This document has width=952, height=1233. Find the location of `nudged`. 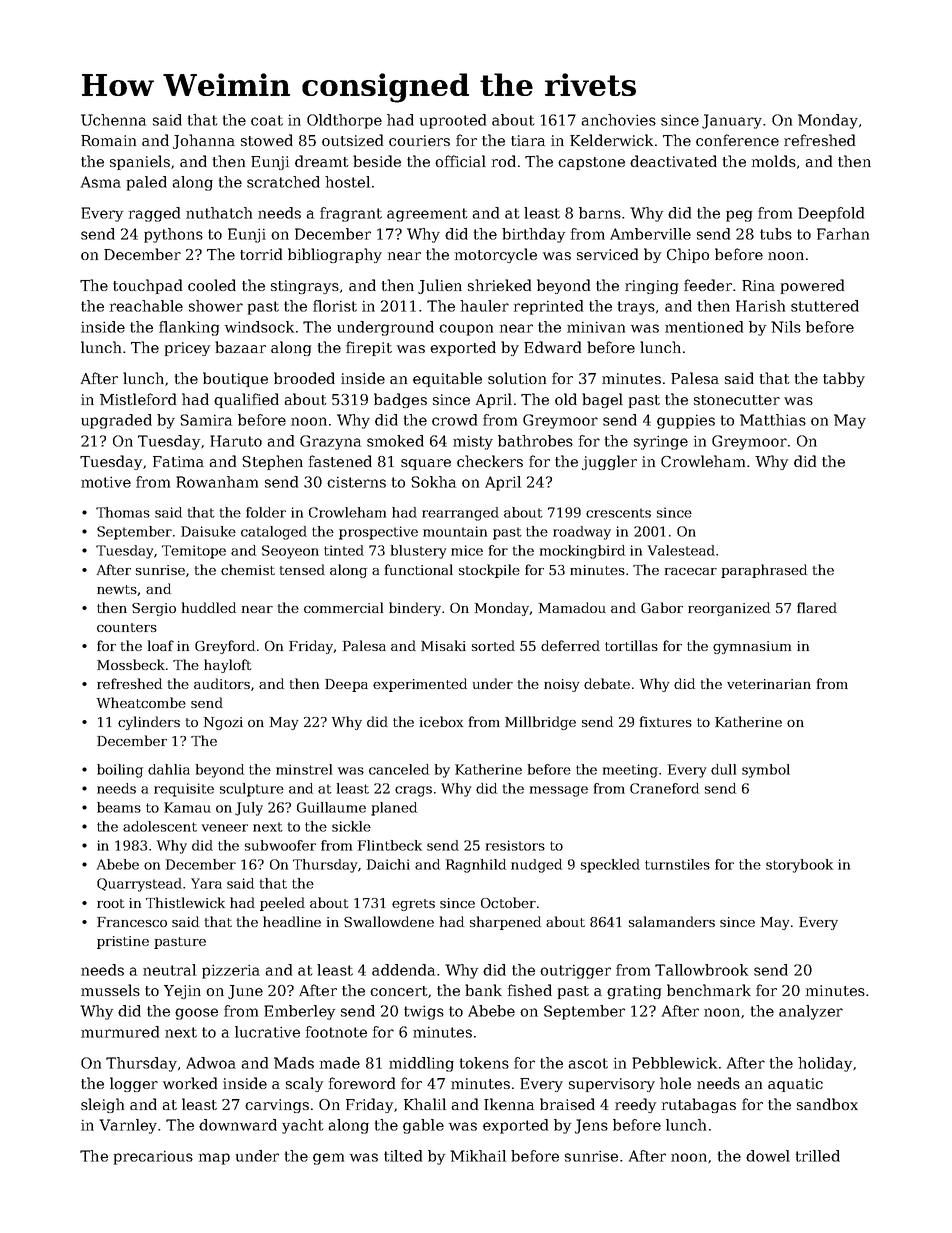

nudged is located at coordinates (536, 866).
